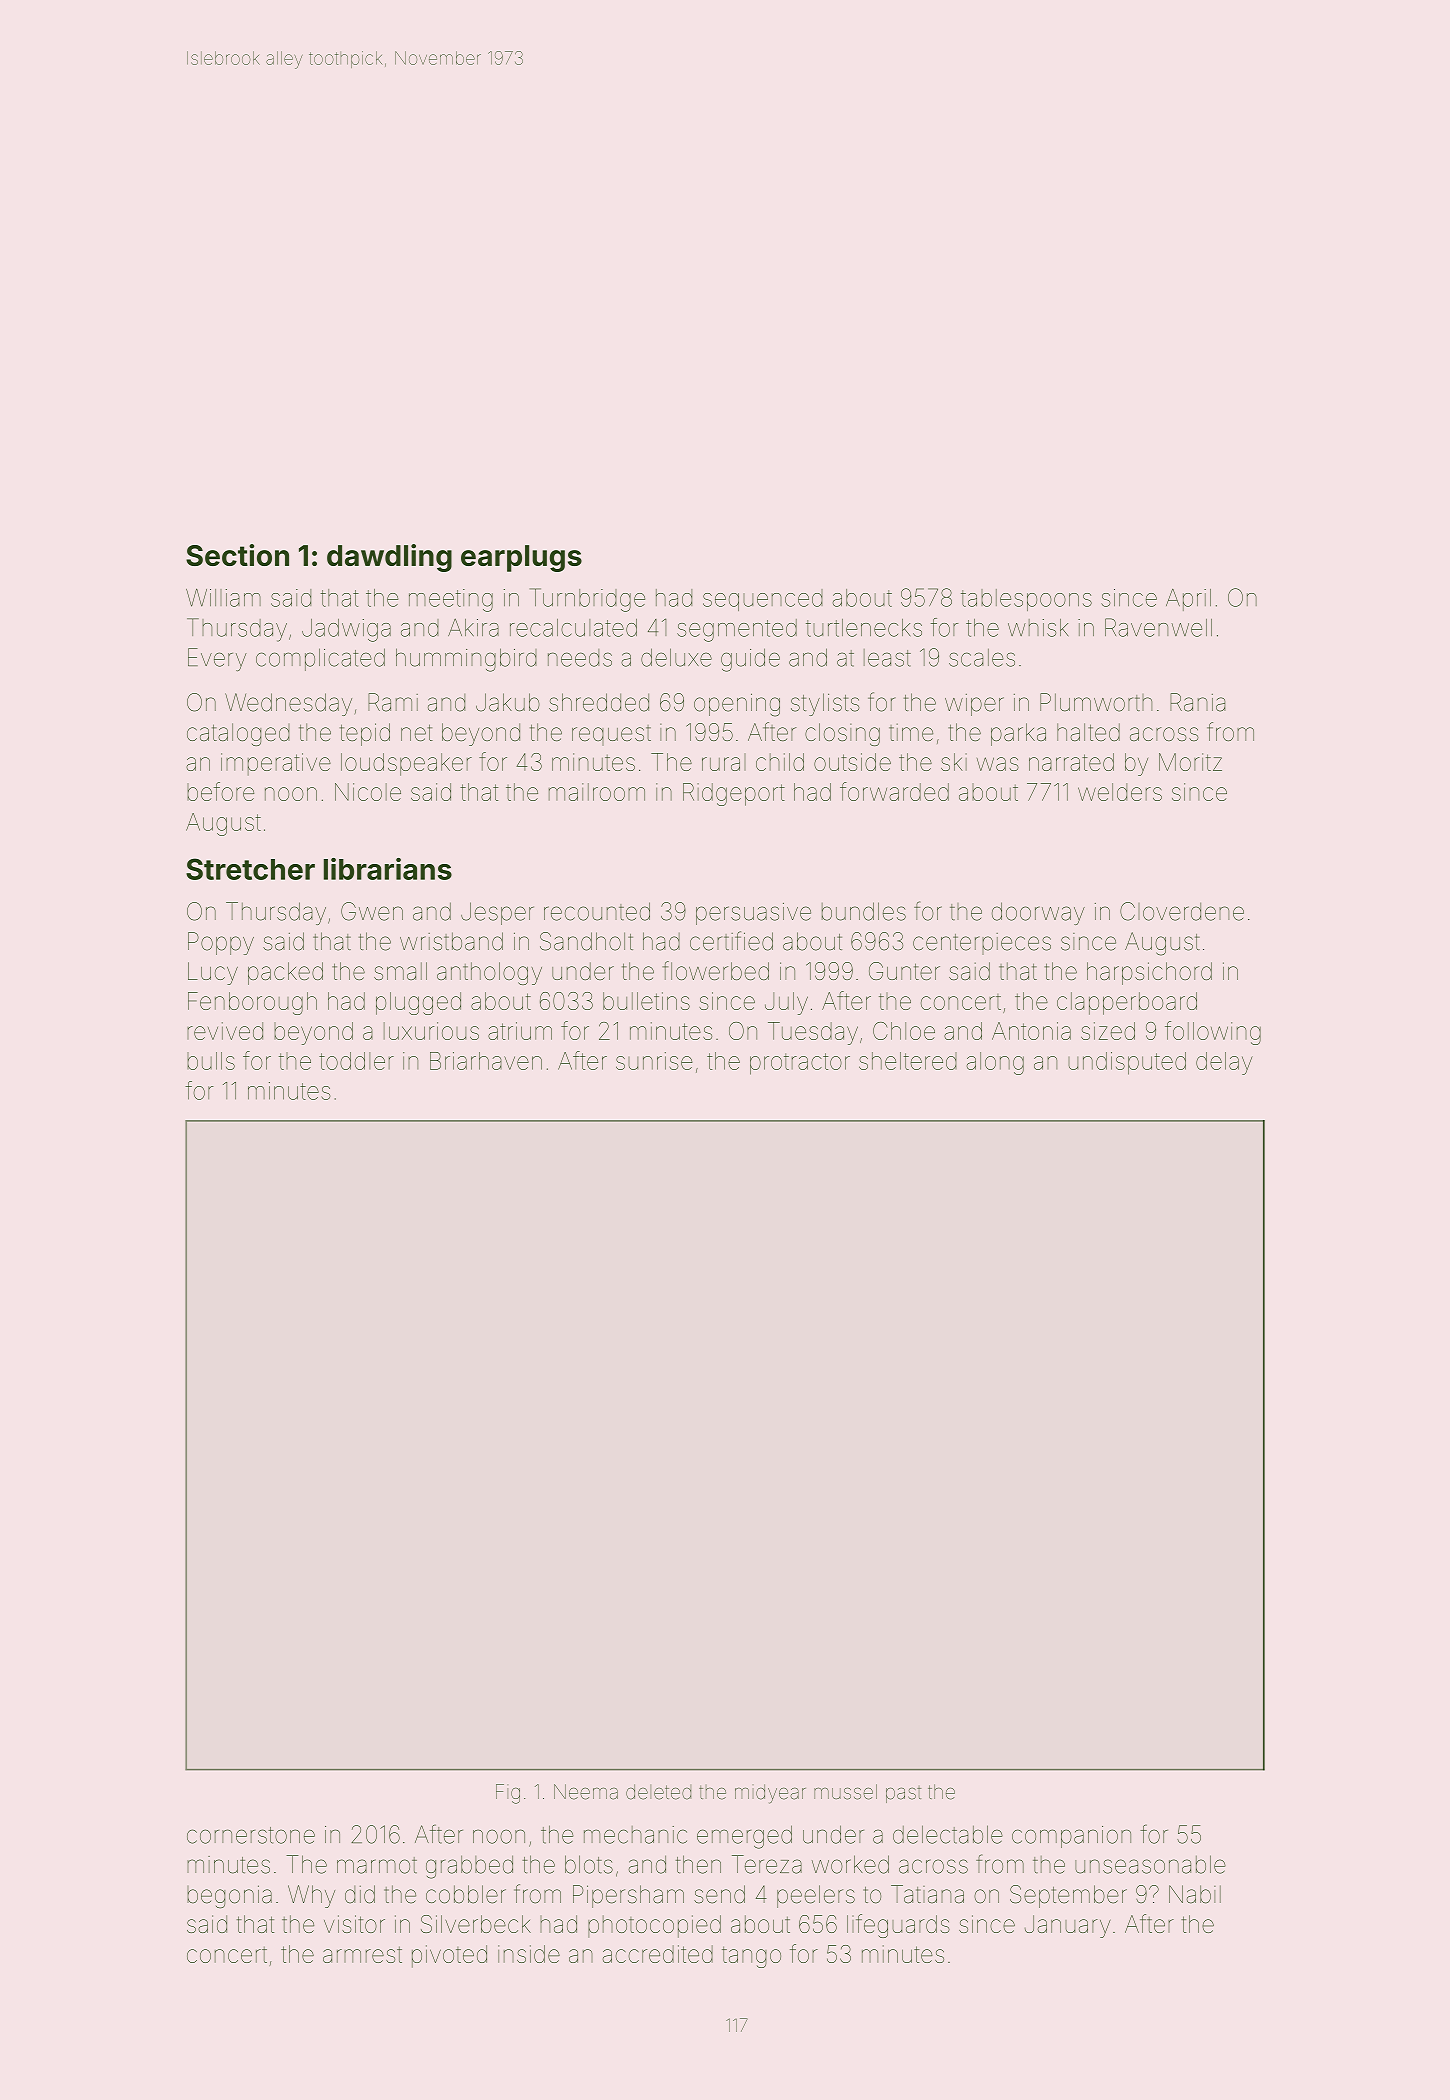  I want to click on unseasonable, so click(1150, 1864).
